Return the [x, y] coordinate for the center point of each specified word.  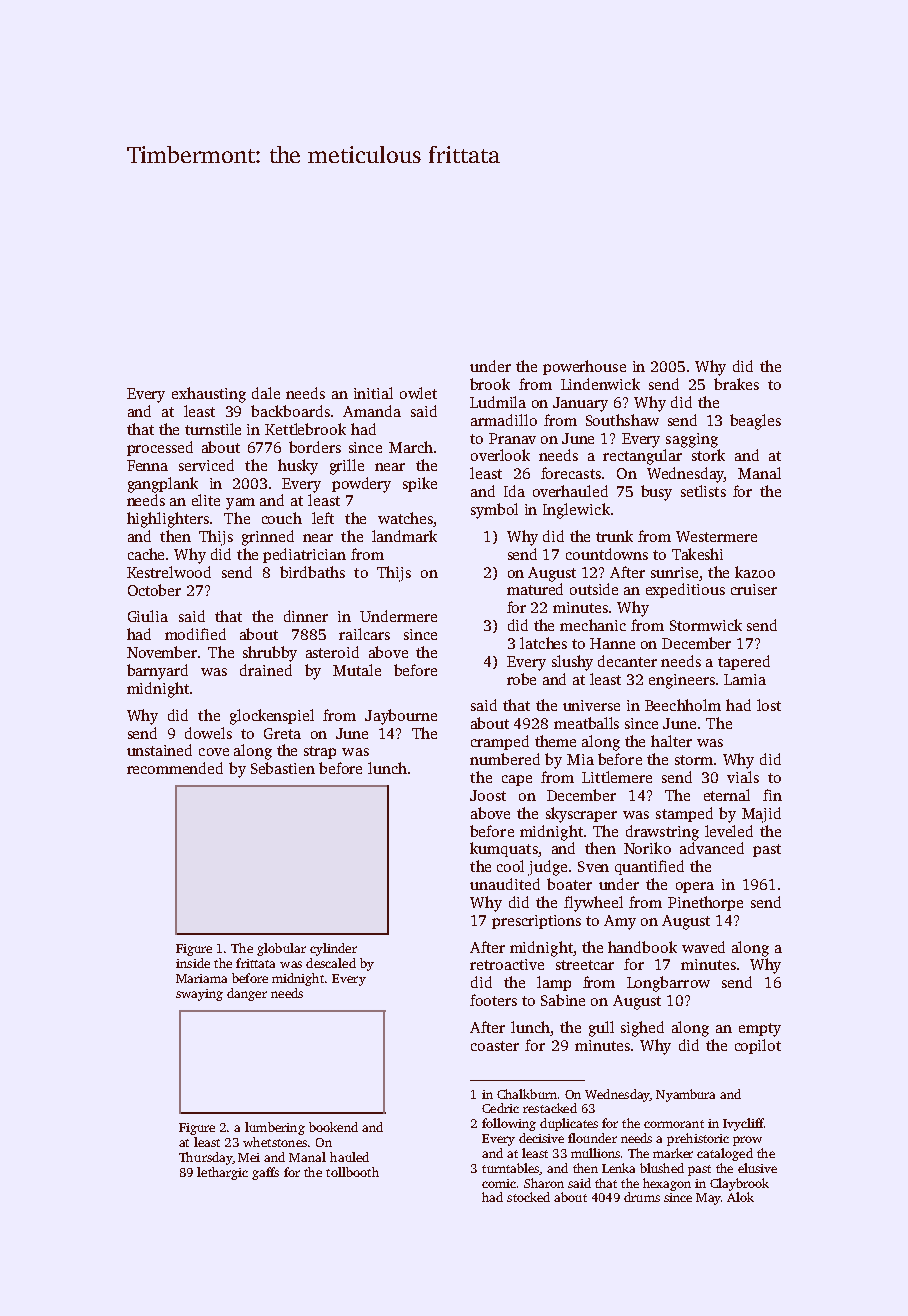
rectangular [642, 457]
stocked [528, 1197]
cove [214, 752]
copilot [758, 1046]
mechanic [593, 625]
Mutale [357, 670]
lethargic [222, 1173]
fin [772, 795]
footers [493, 1000]
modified [195, 634]
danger [247, 994]
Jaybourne [401, 717]
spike [420, 484]
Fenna [147, 465]
